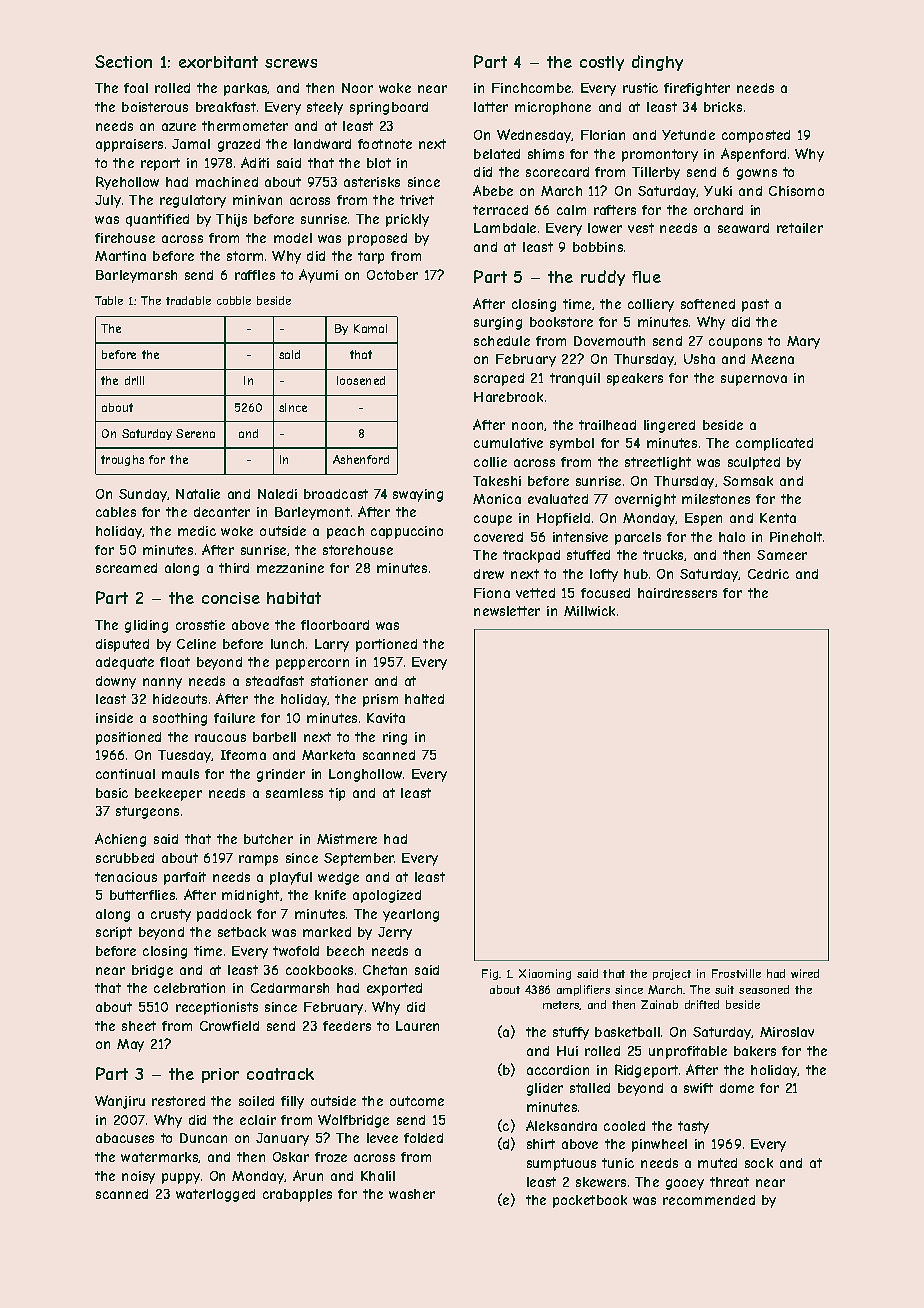  What do you see at coordinates (215, 1195) in the image?
I see `waterlogged` at bounding box center [215, 1195].
